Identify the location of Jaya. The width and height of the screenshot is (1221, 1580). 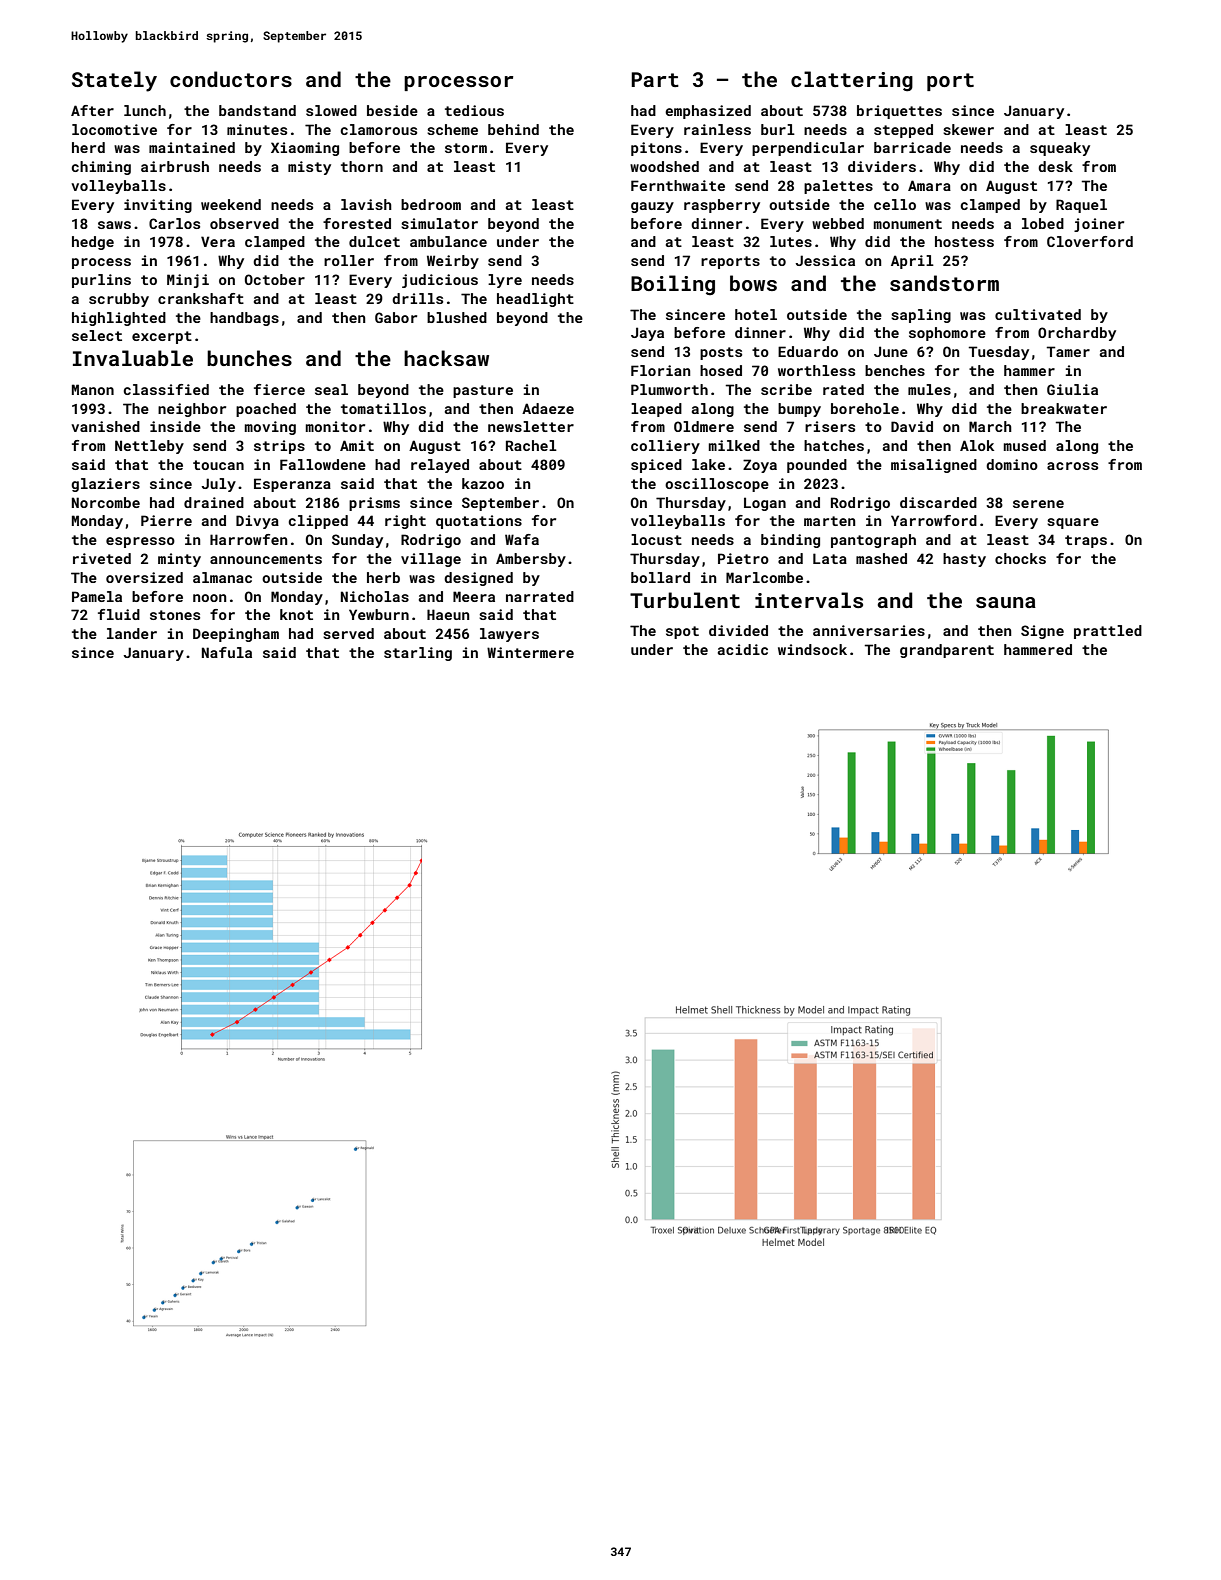
(647, 334).
